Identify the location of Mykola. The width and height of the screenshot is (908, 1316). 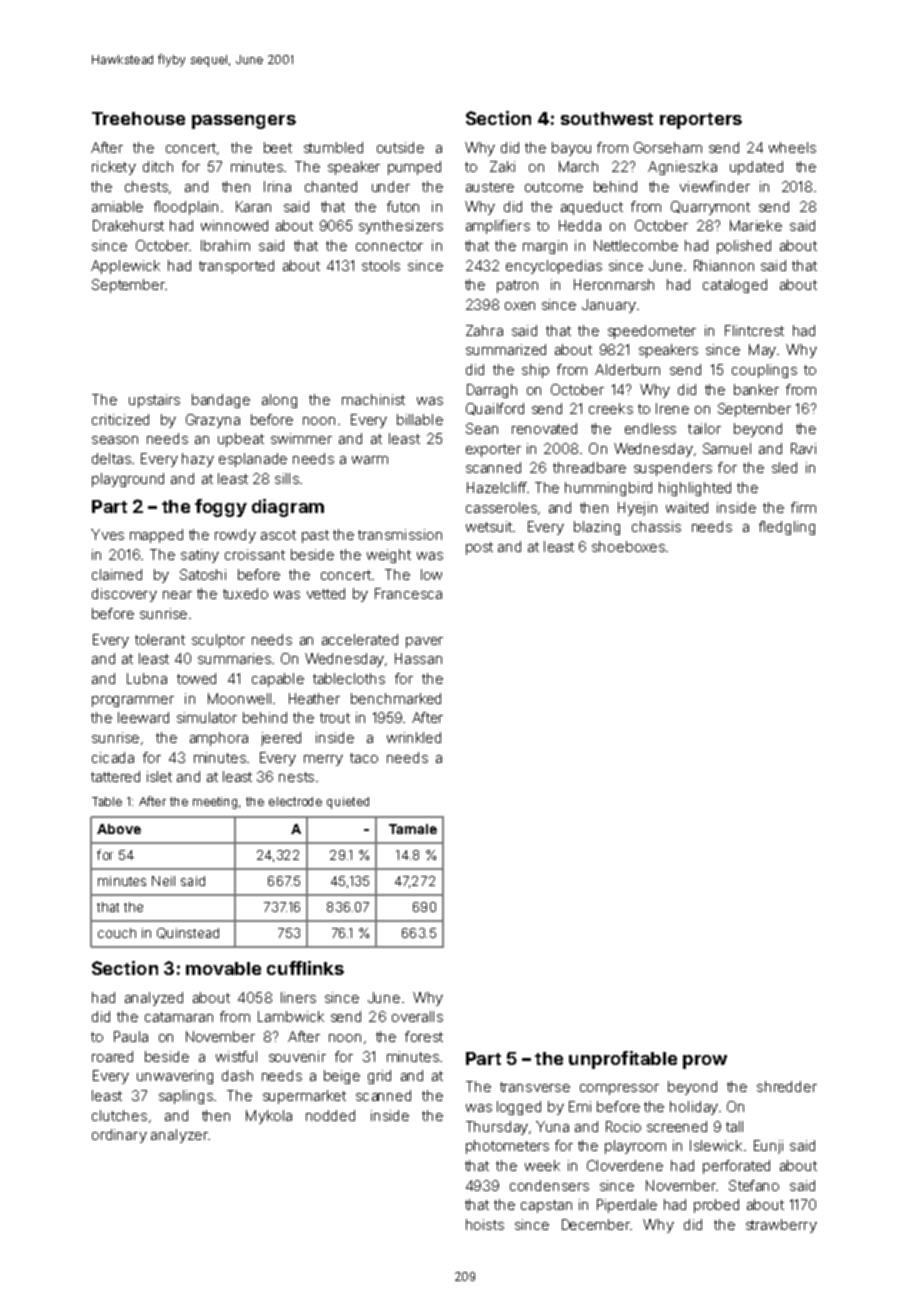
(269, 1117).
